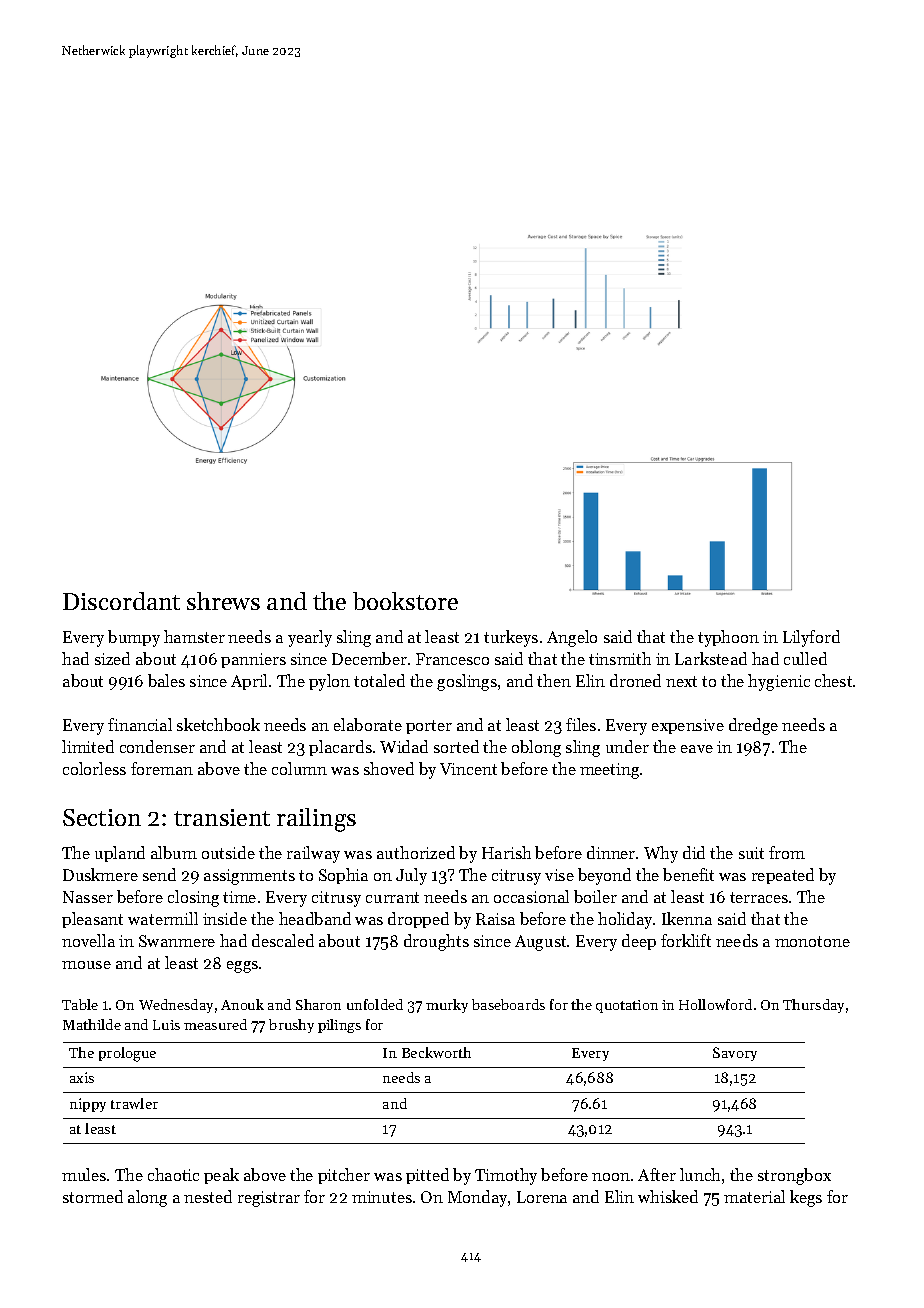  Describe the element at coordinates (221, 1176) in the screenshot. I see `peak` at that location.
